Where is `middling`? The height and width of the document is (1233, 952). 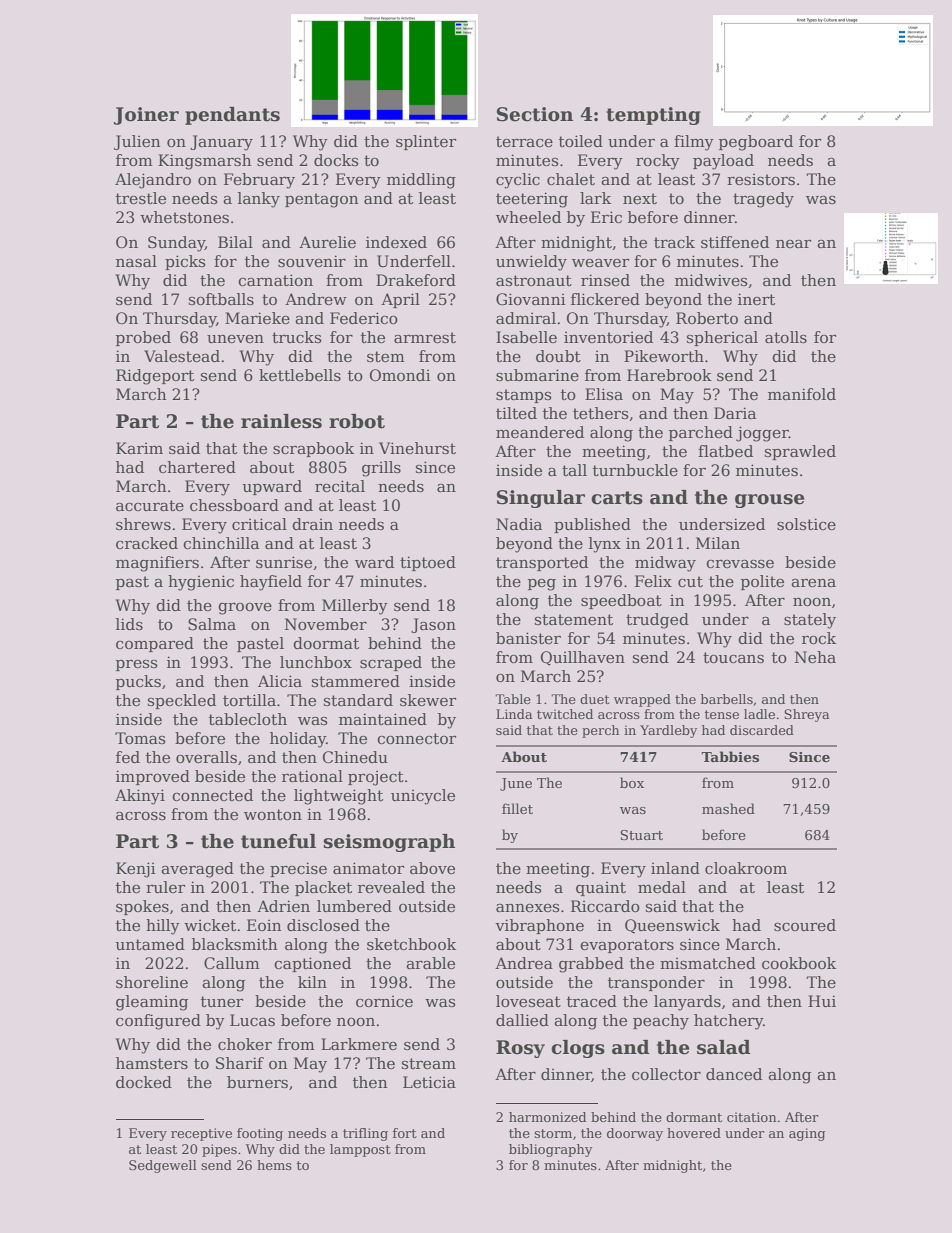
middling is located at coordinates (421, 181).
